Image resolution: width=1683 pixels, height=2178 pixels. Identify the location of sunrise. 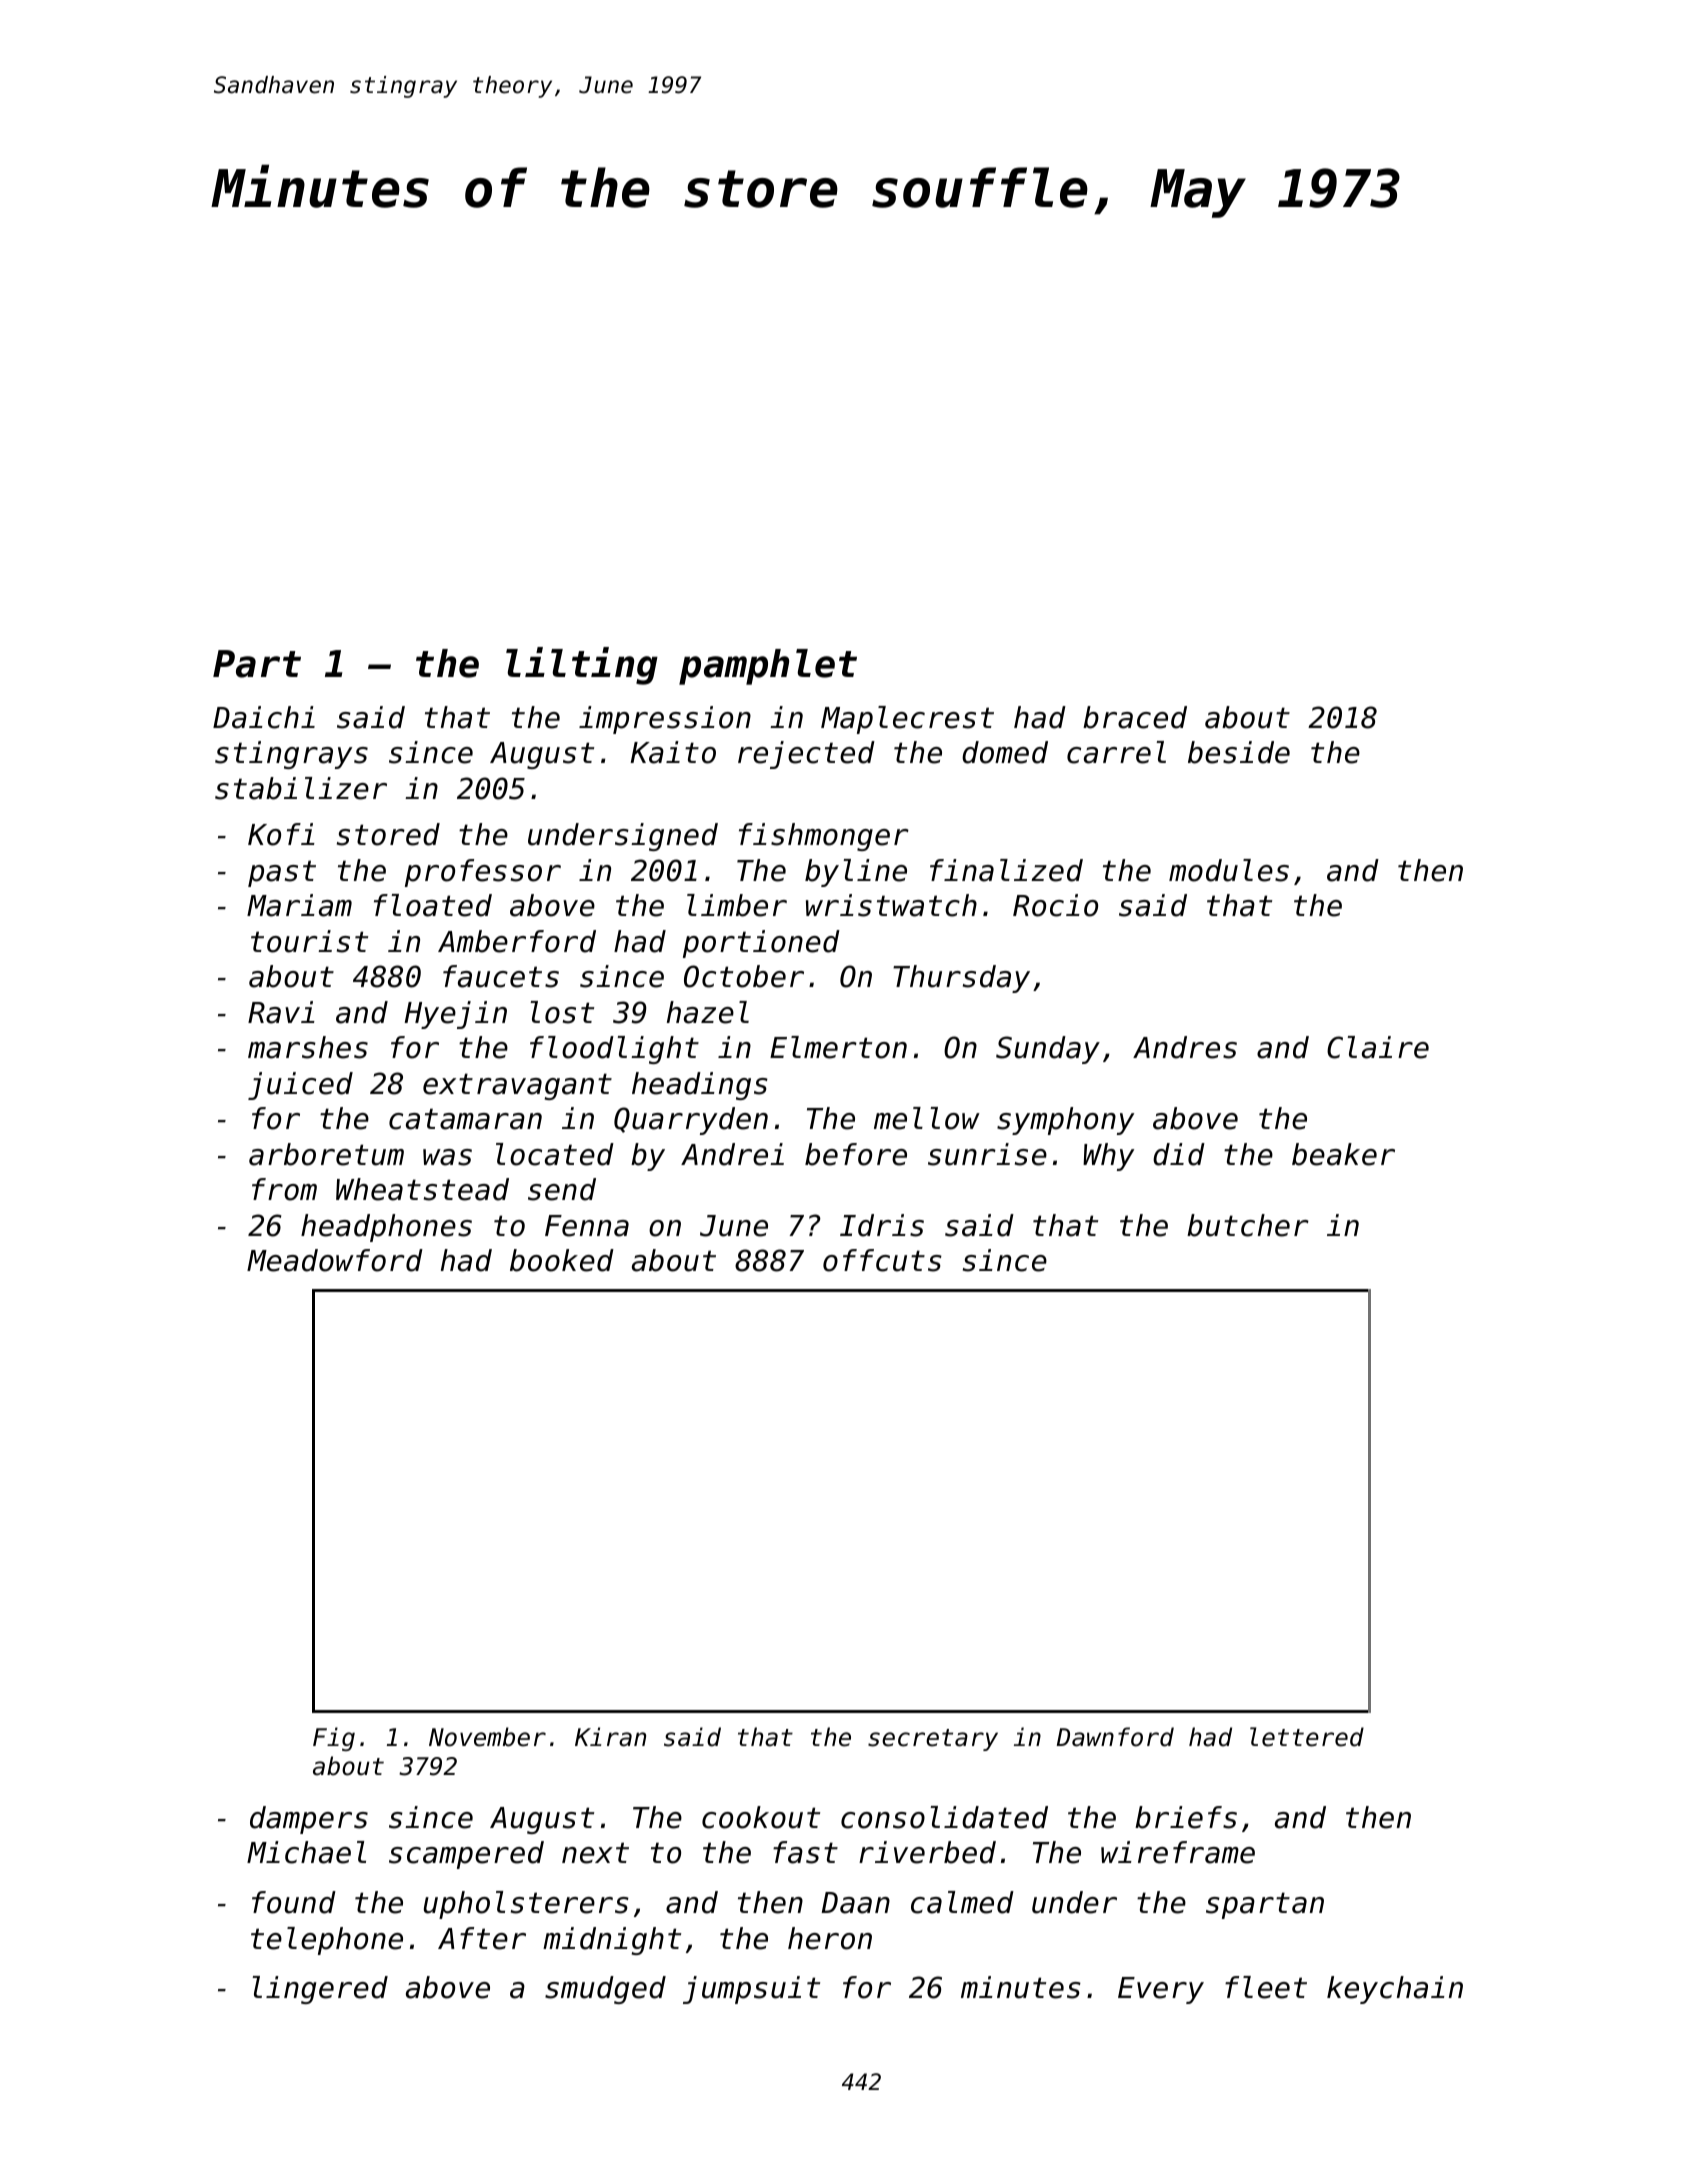
(987, 1154).
